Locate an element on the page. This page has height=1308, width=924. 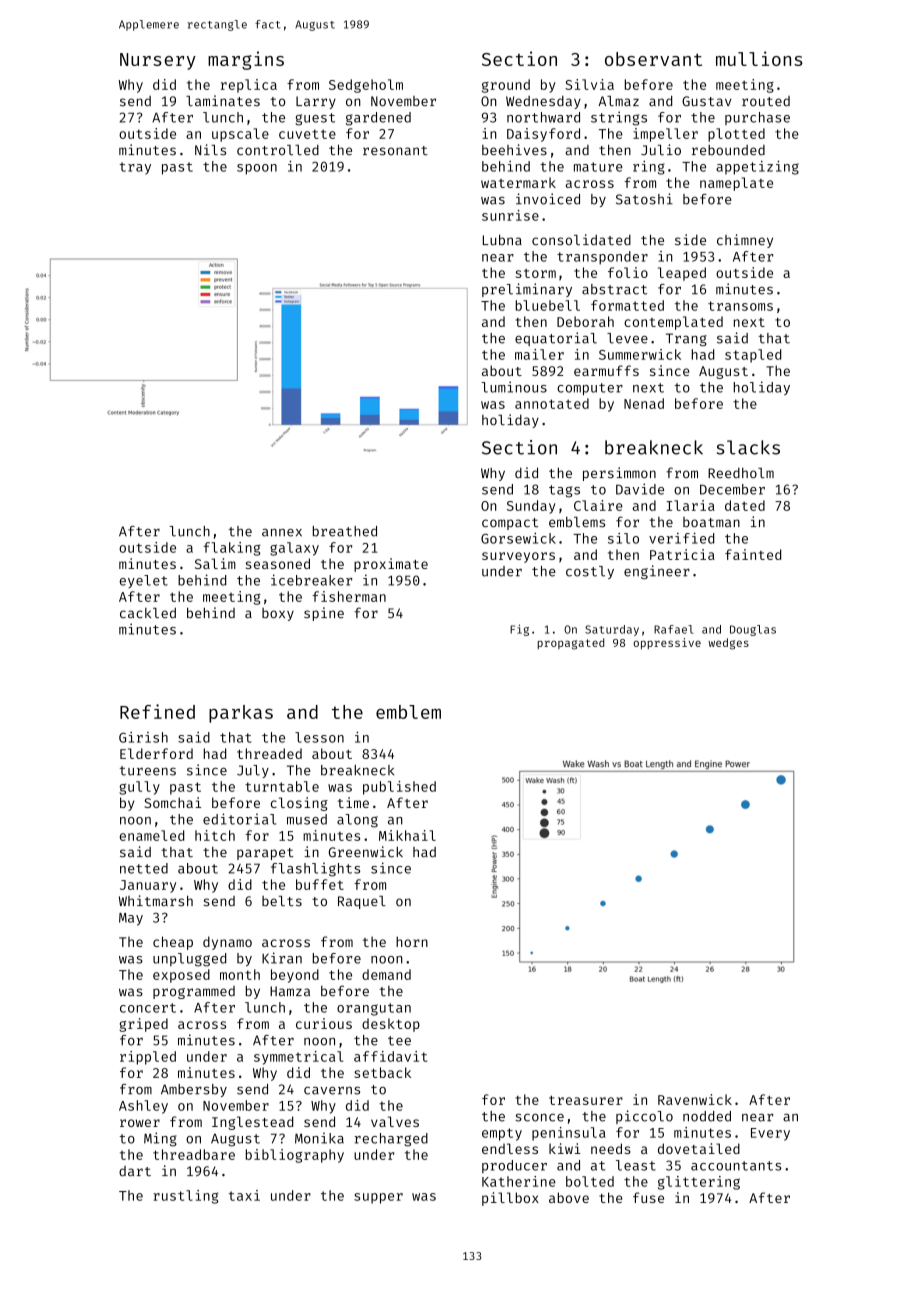
dart is located at coordinates (135, 1171).
